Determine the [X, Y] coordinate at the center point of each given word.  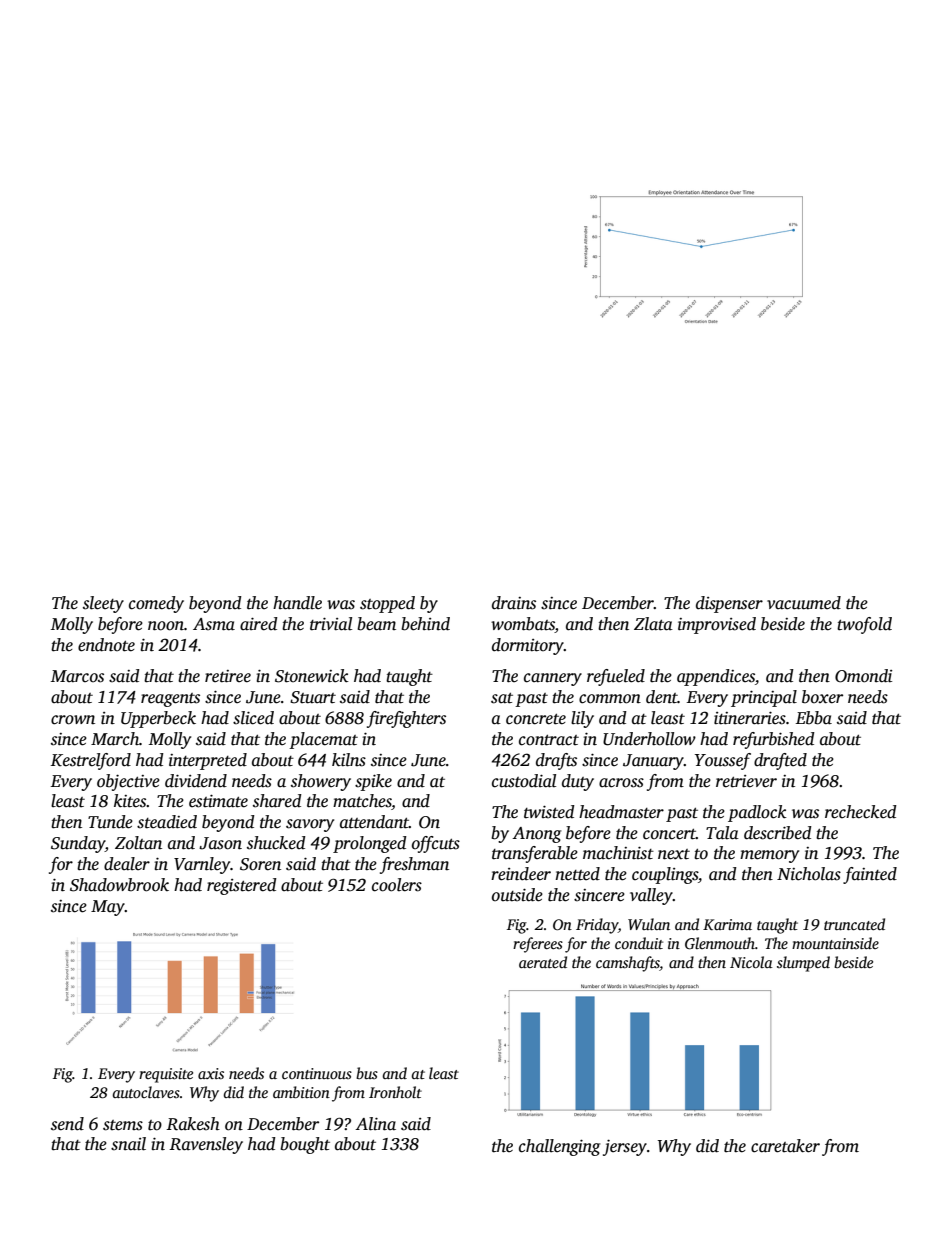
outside [517, 895]
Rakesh [193, 1124]
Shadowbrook [119, 885]
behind [425, 624]
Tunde [110, 822]
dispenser [729, 604]
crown [73, 720]
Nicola [751, 962]
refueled [616, 677]
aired [259, 624]
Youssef [723, 761]
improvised [717, 625]
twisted [549, 812]
